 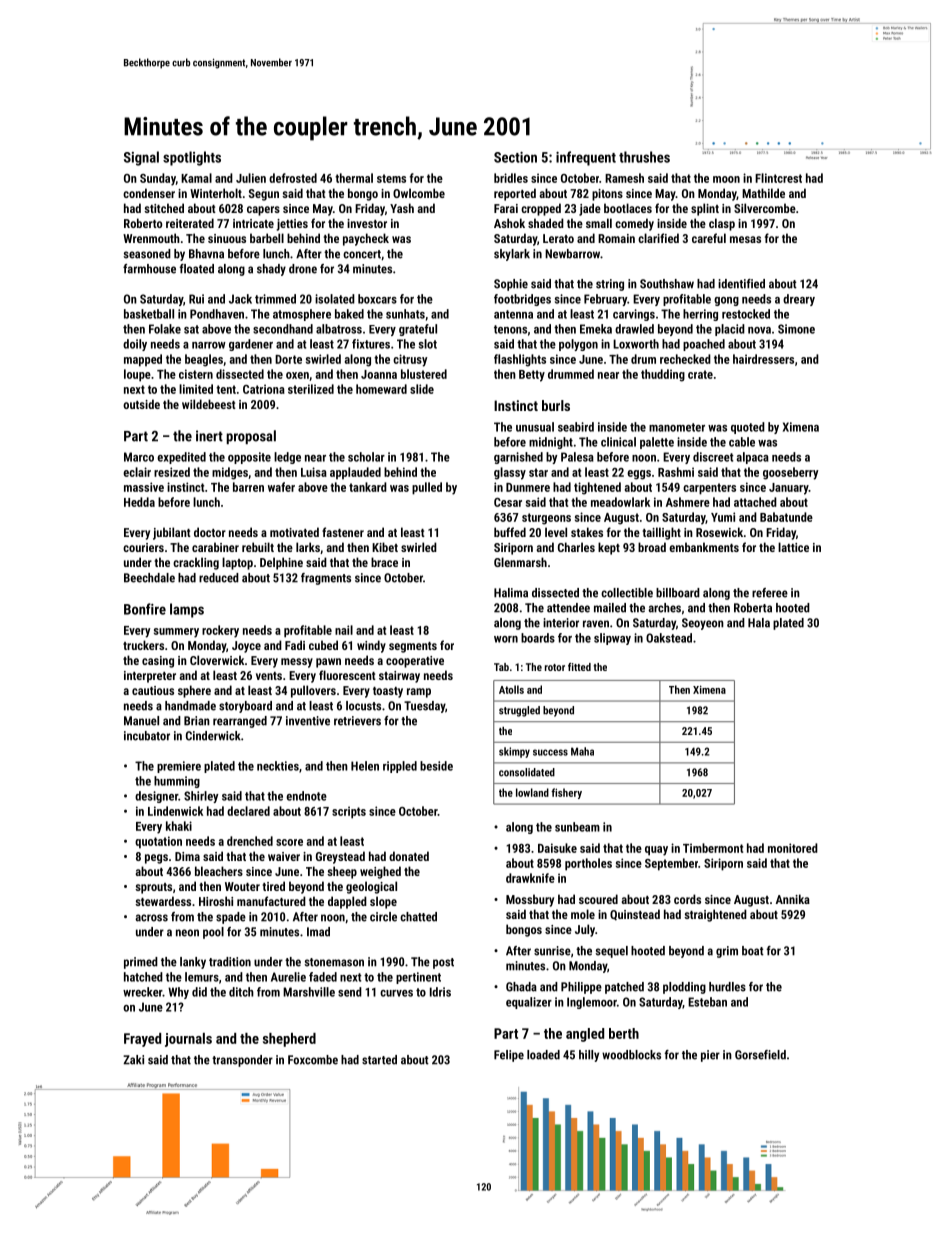 What do you see at coordinates (592, 1003) in the page?
I see `Inglemoor` at bounding box center [592, 1003].
